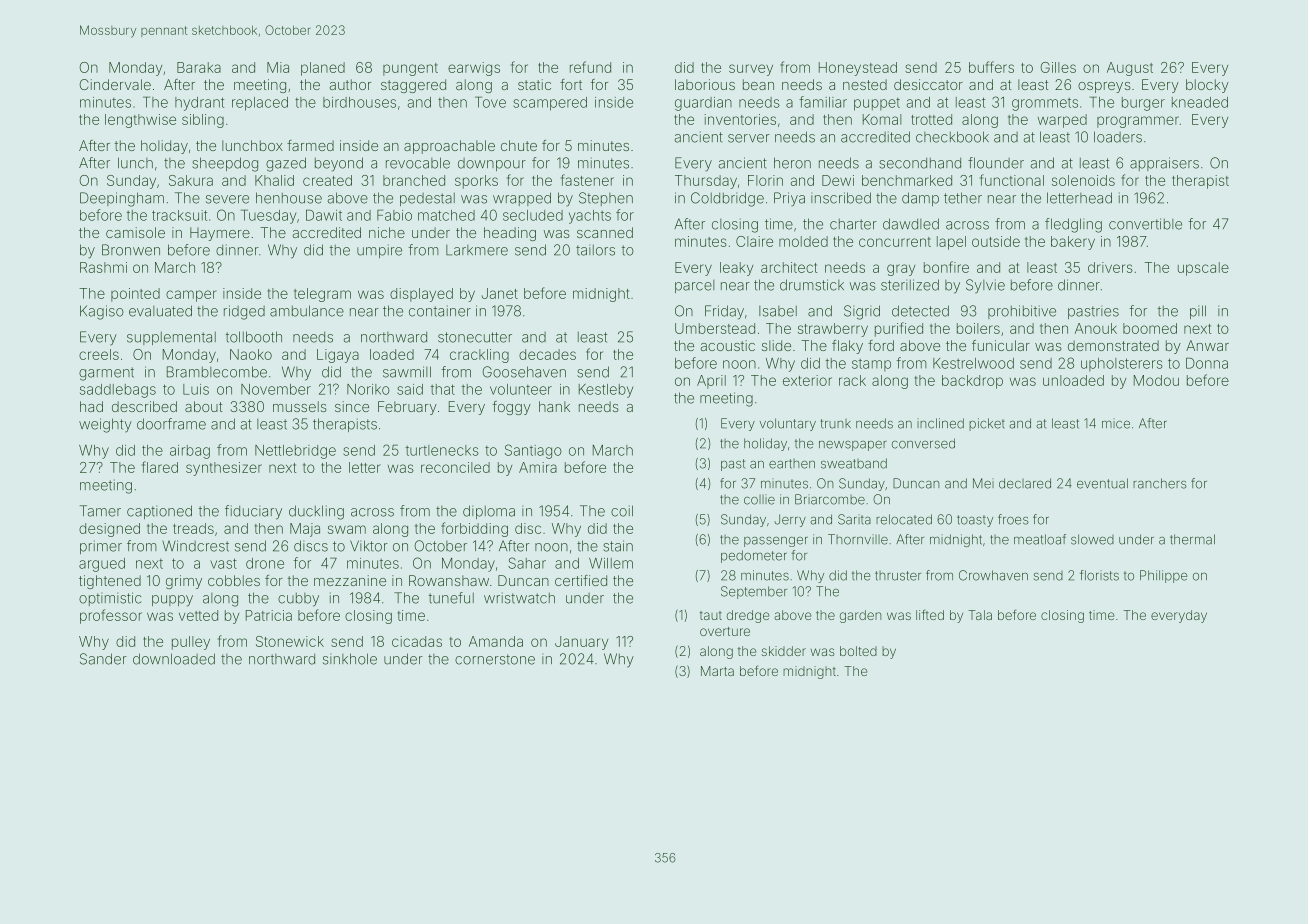  I want to click on Sander, so click(103, 659).
